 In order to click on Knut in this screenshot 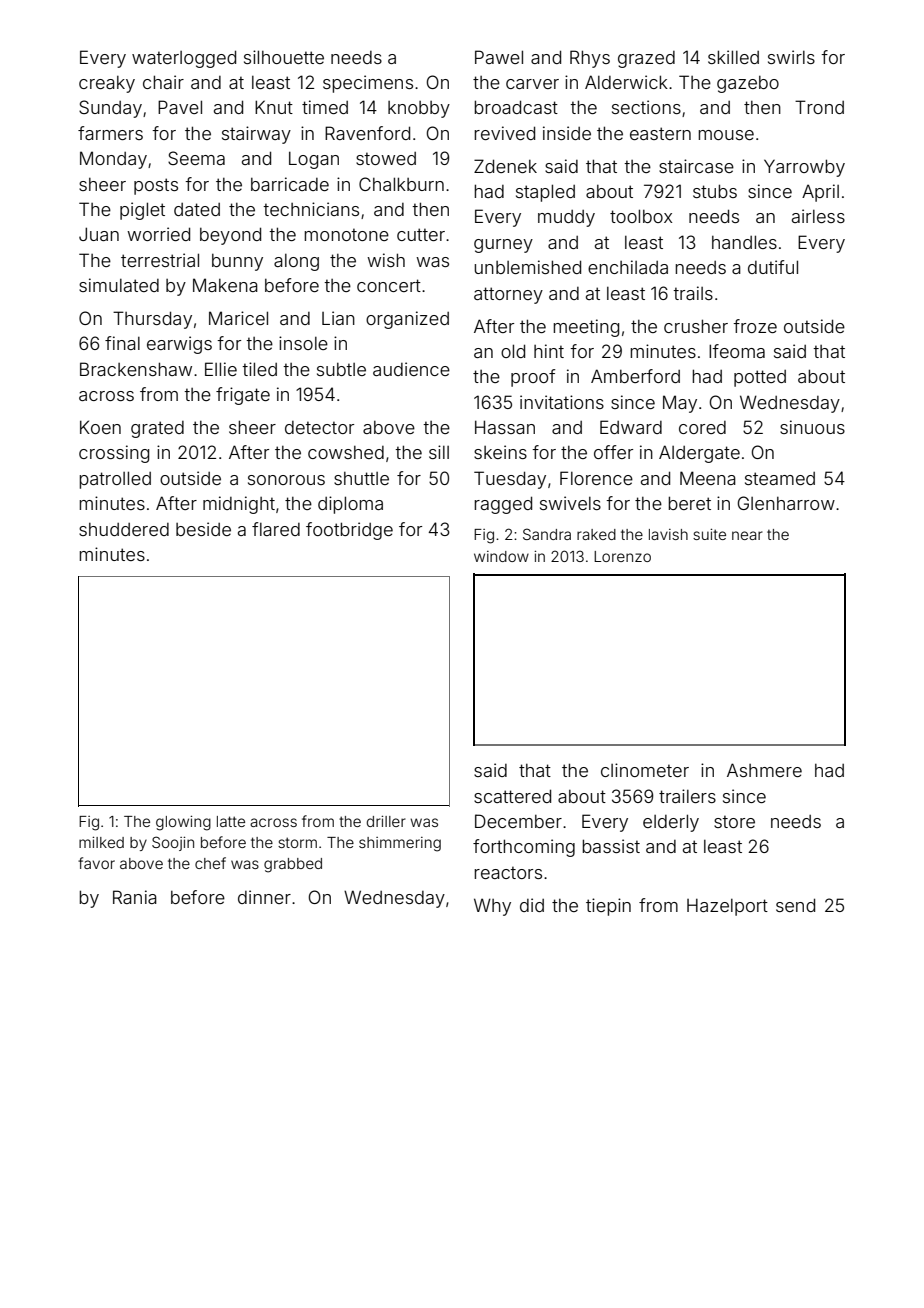, I will do `click(274, 107)`.
